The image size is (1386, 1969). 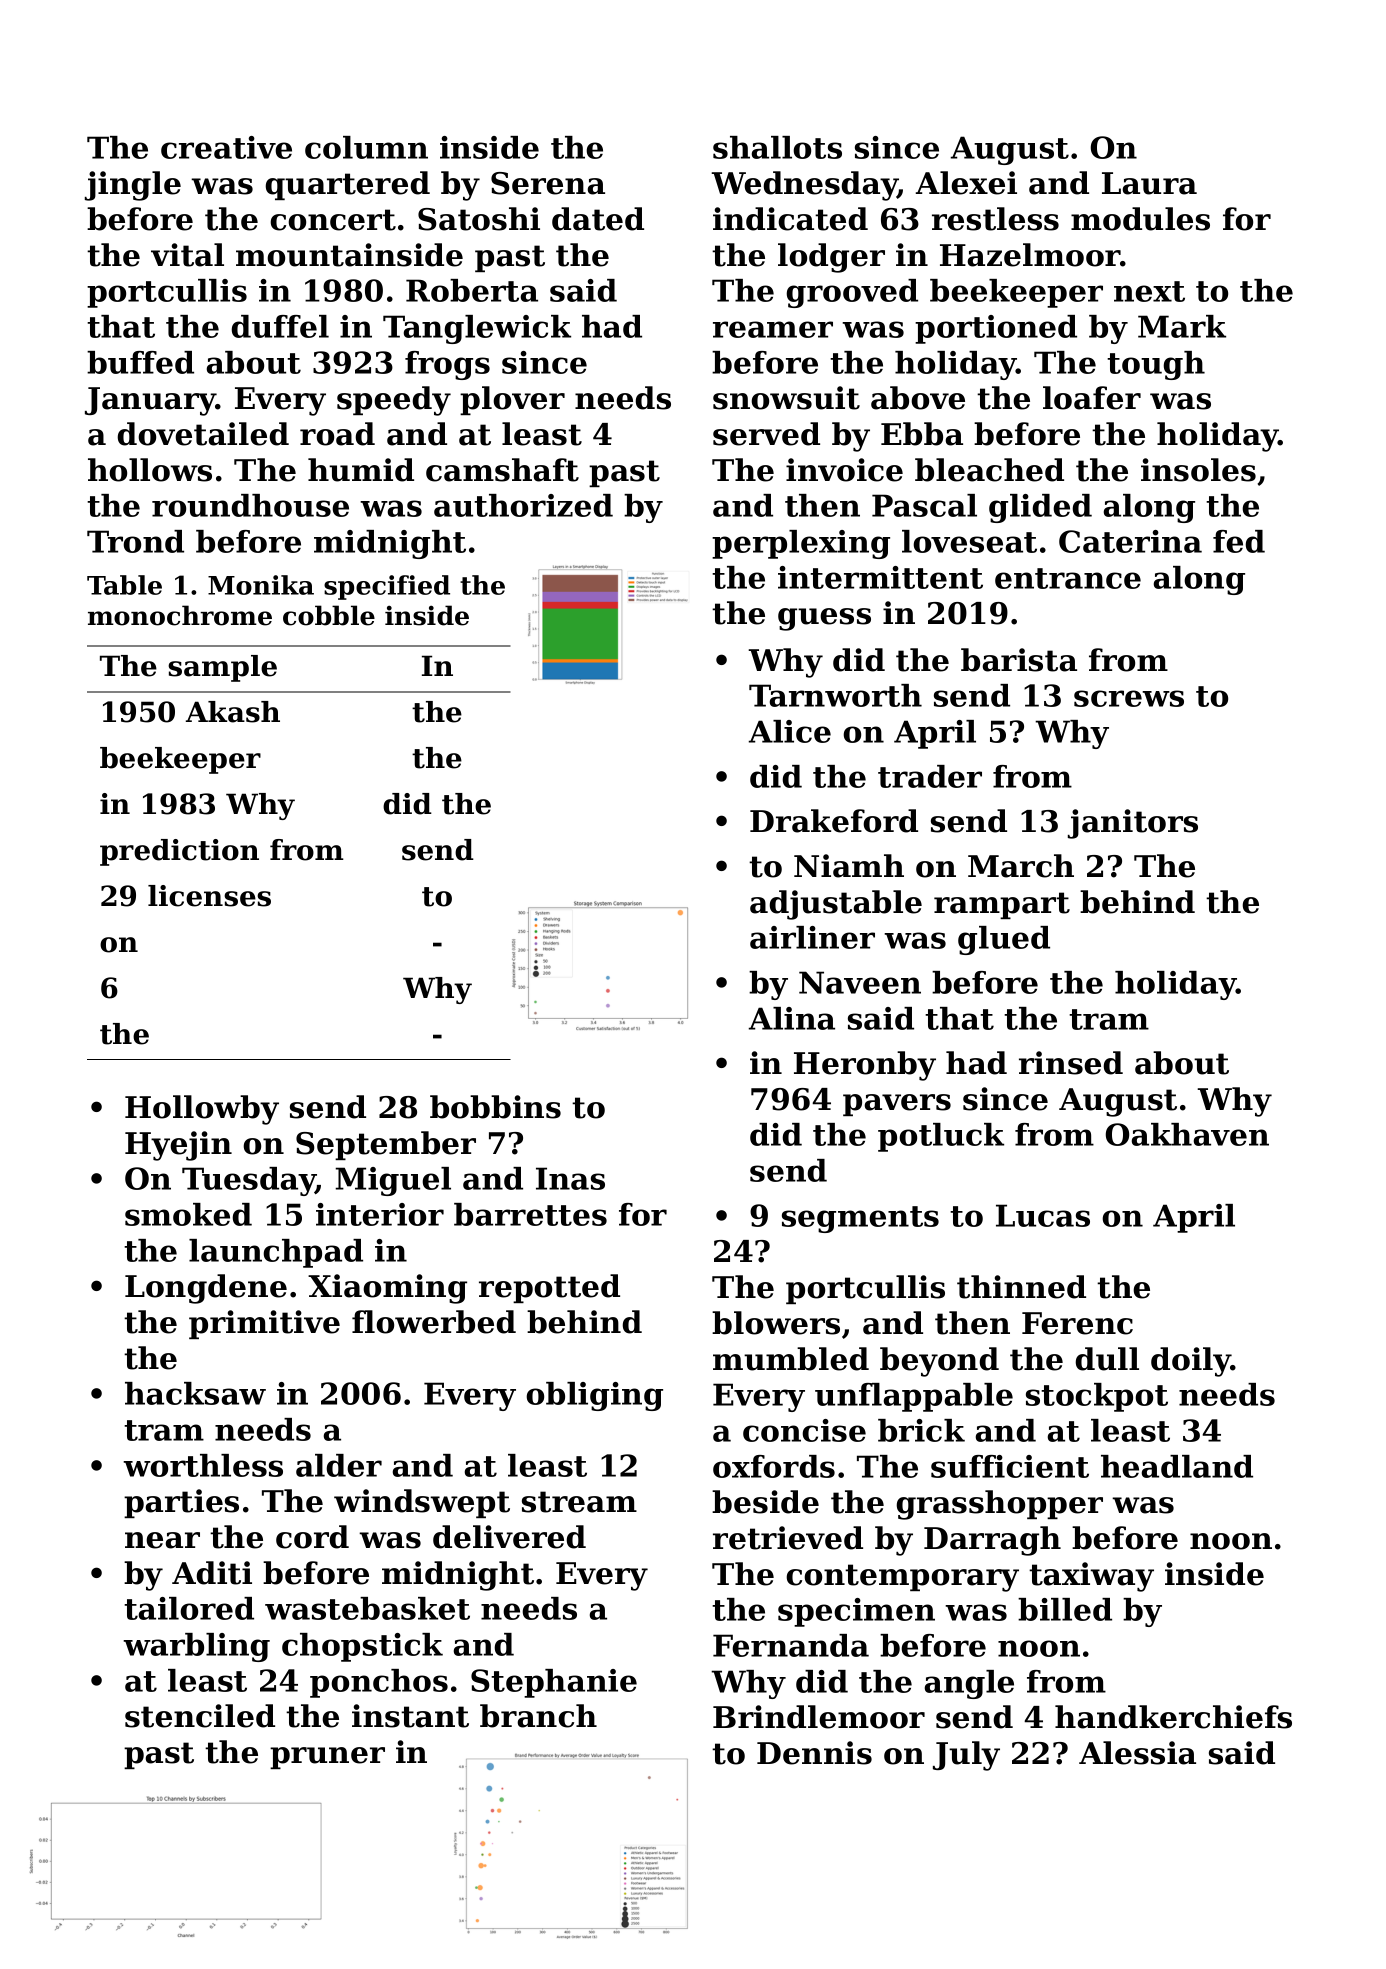 What do you see at coordinates (195, 1393) in the image?
I see `hacksaw` at bounding box center [195, 1393].
